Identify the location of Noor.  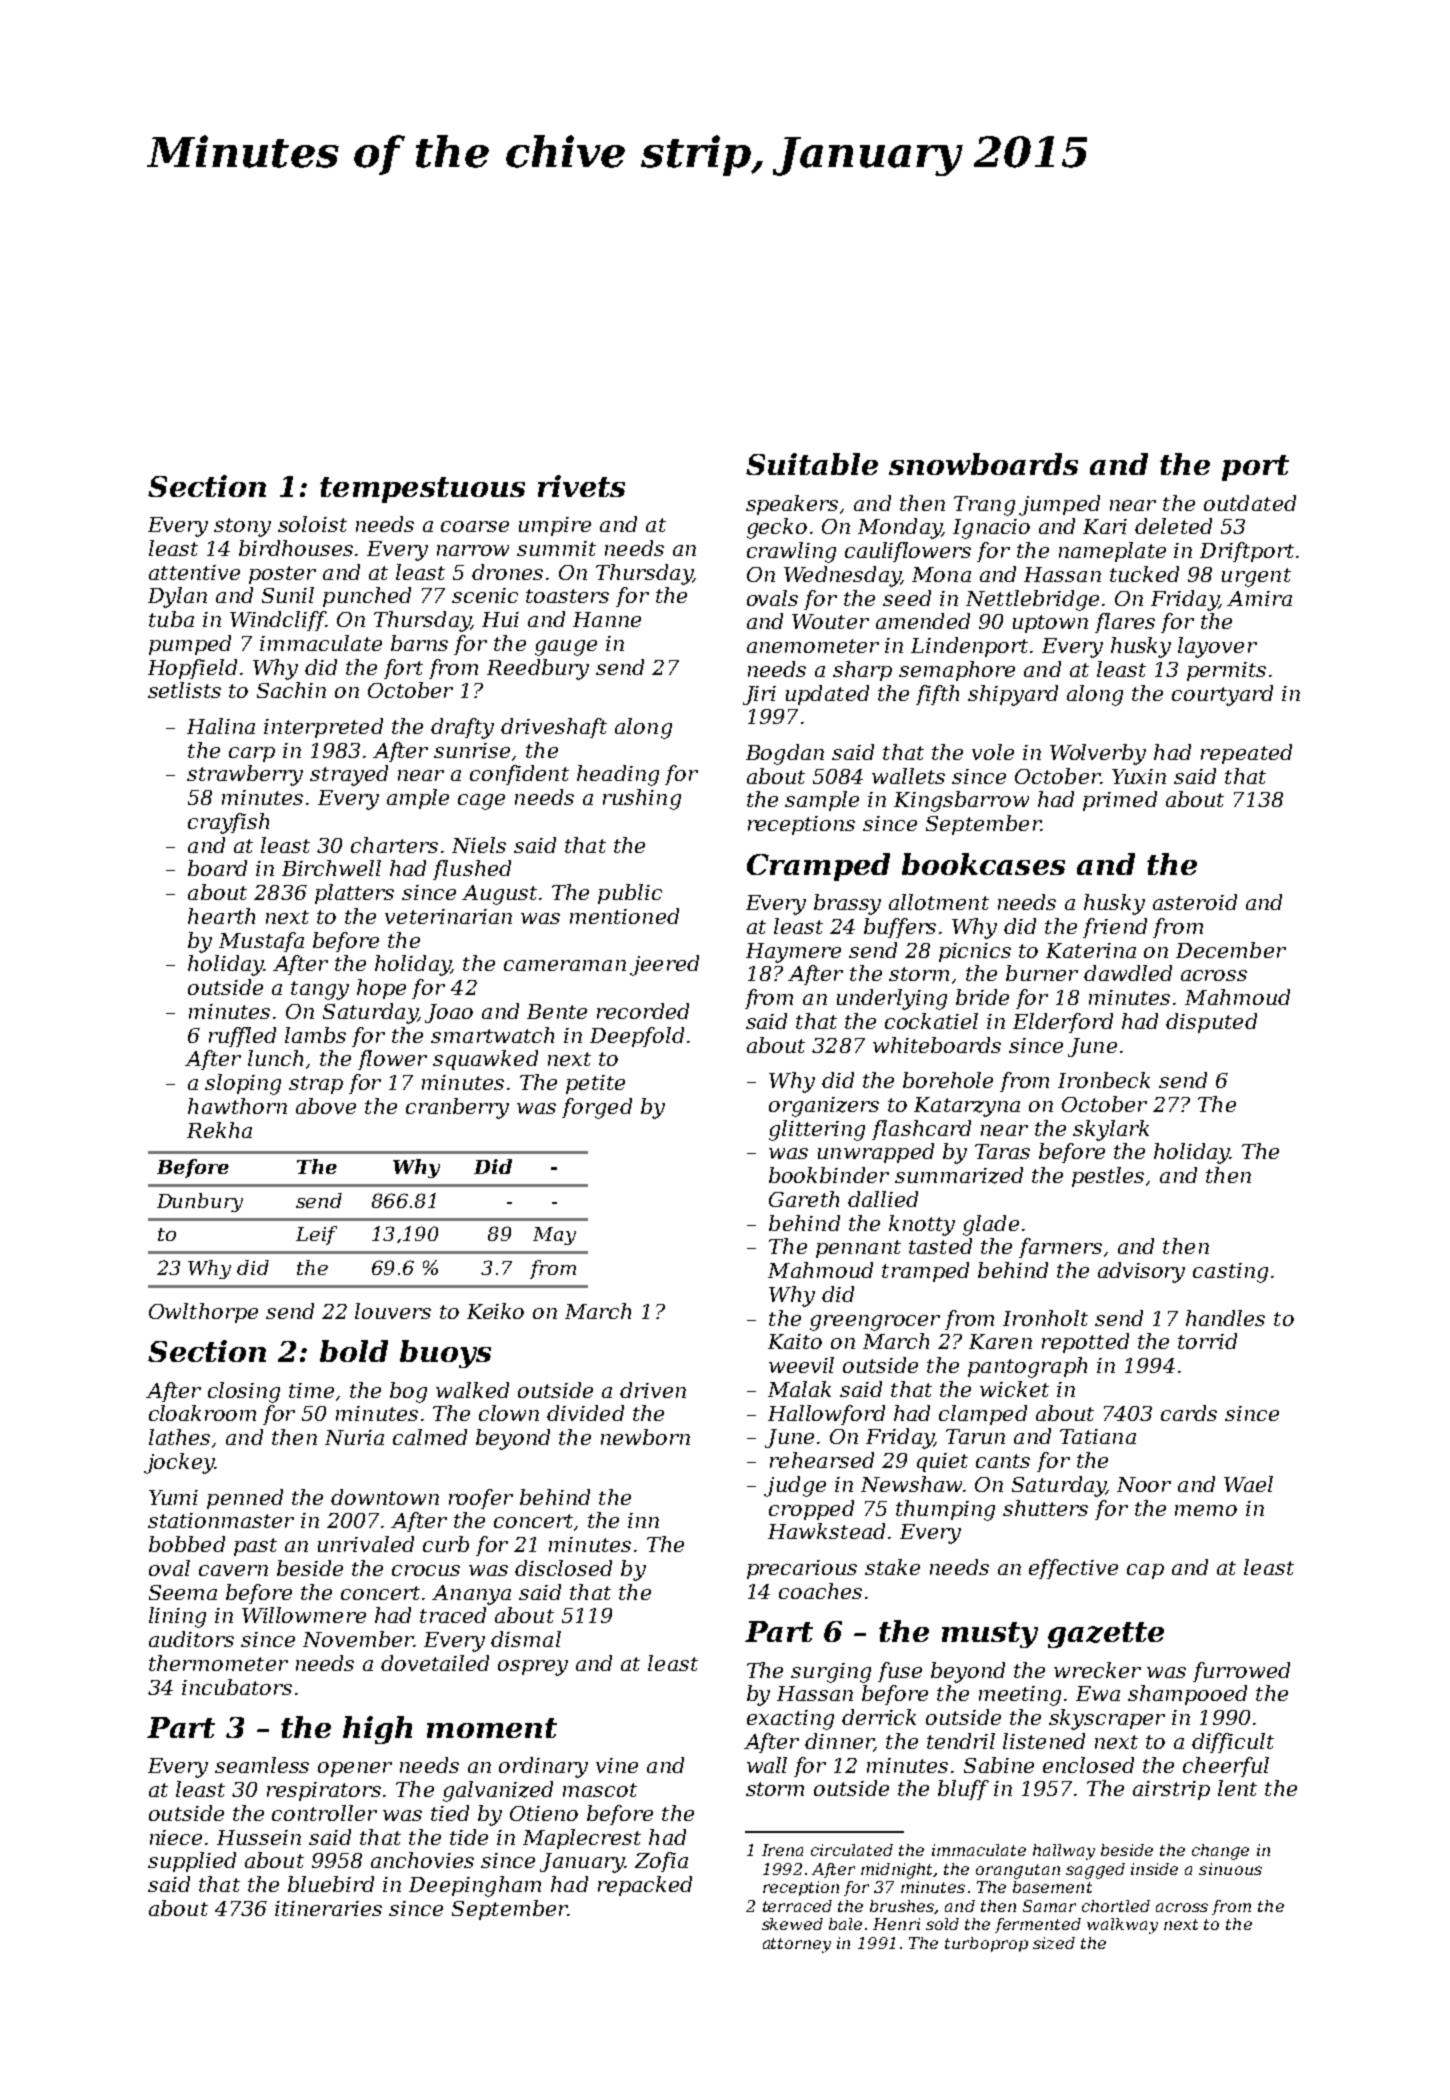
(1144, 1484).
